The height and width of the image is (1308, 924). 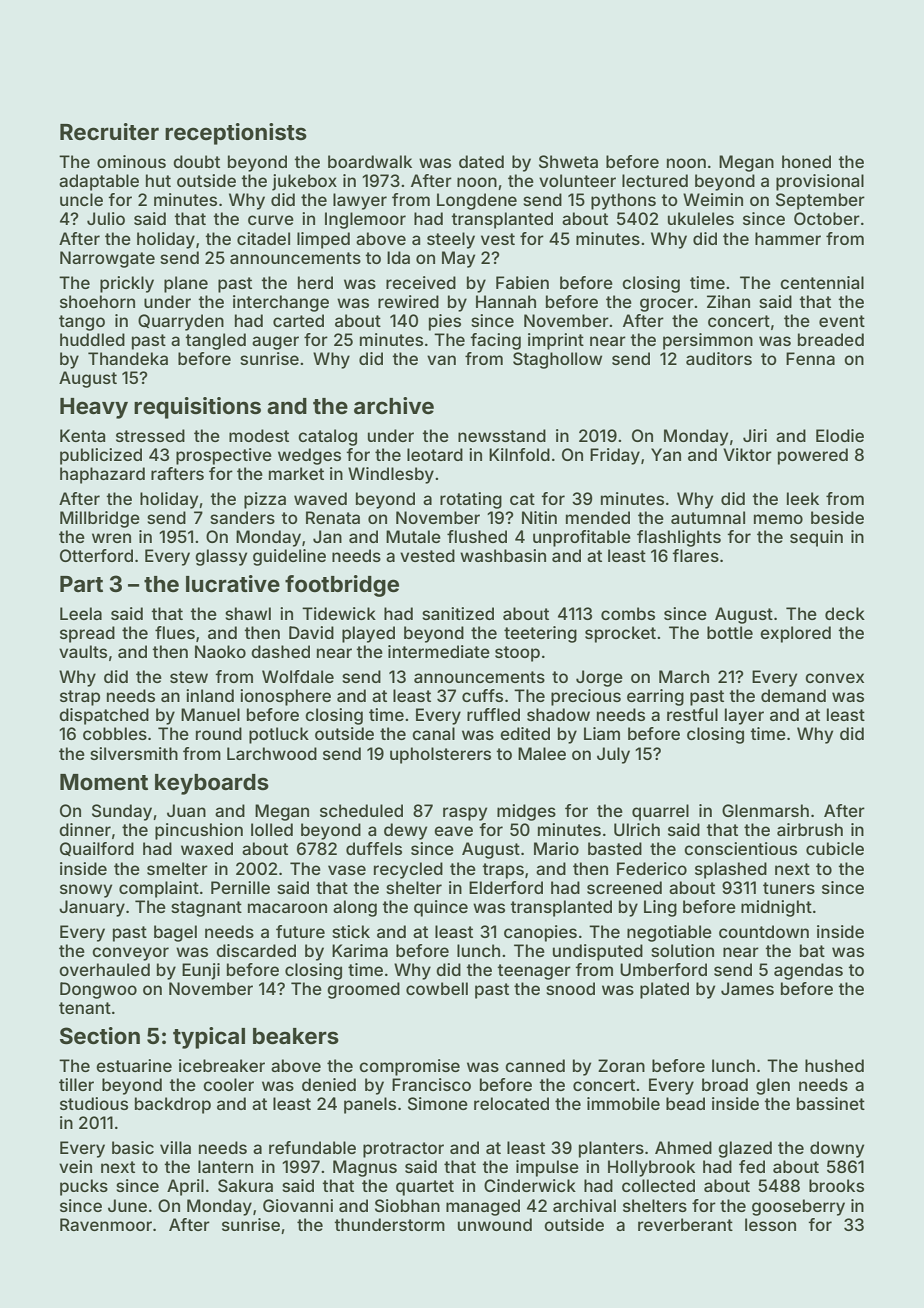 I want to click on dated, so click(x=481, y=161).
